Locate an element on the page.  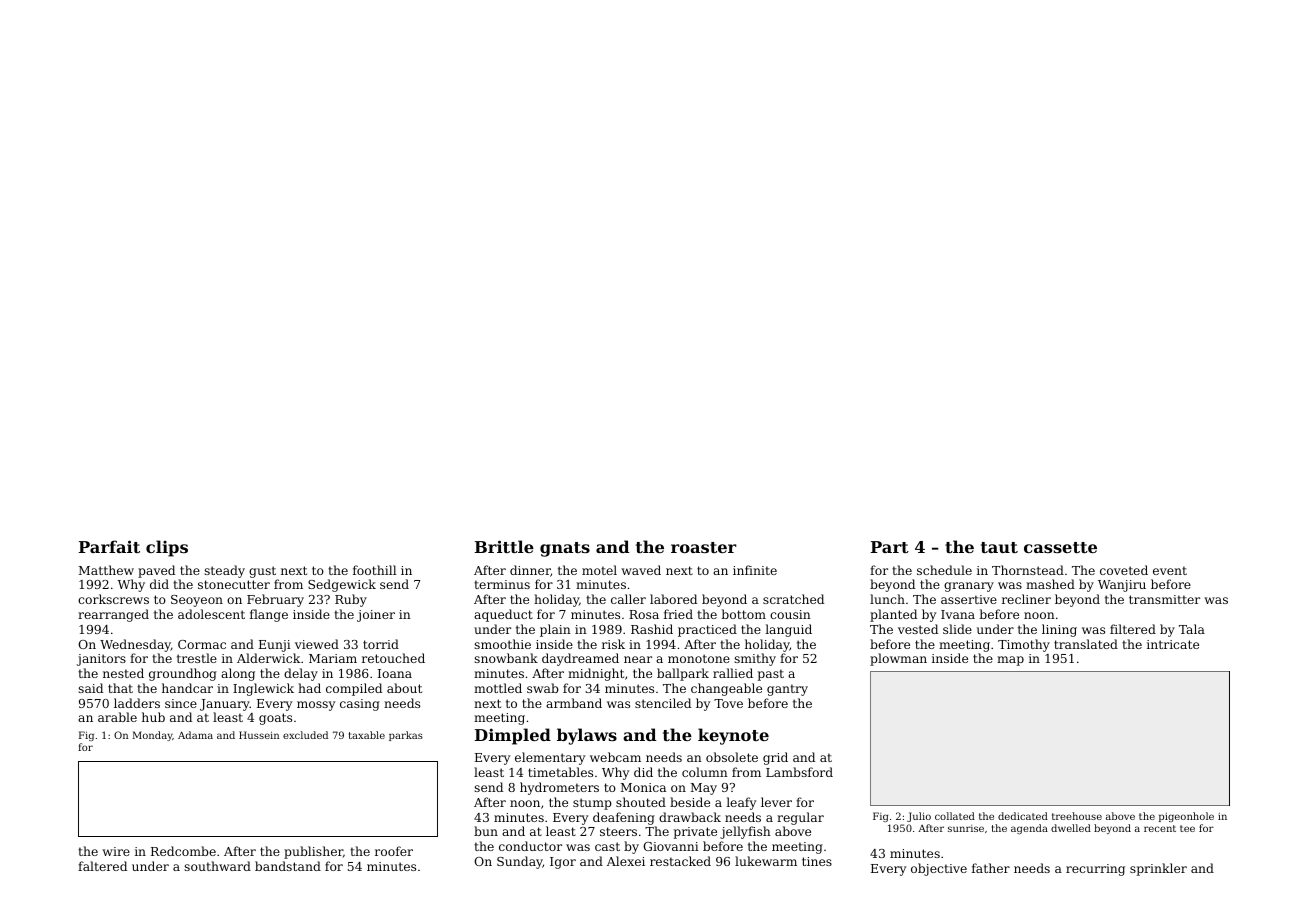
corkscrews is located at coordinates (113, 599).
